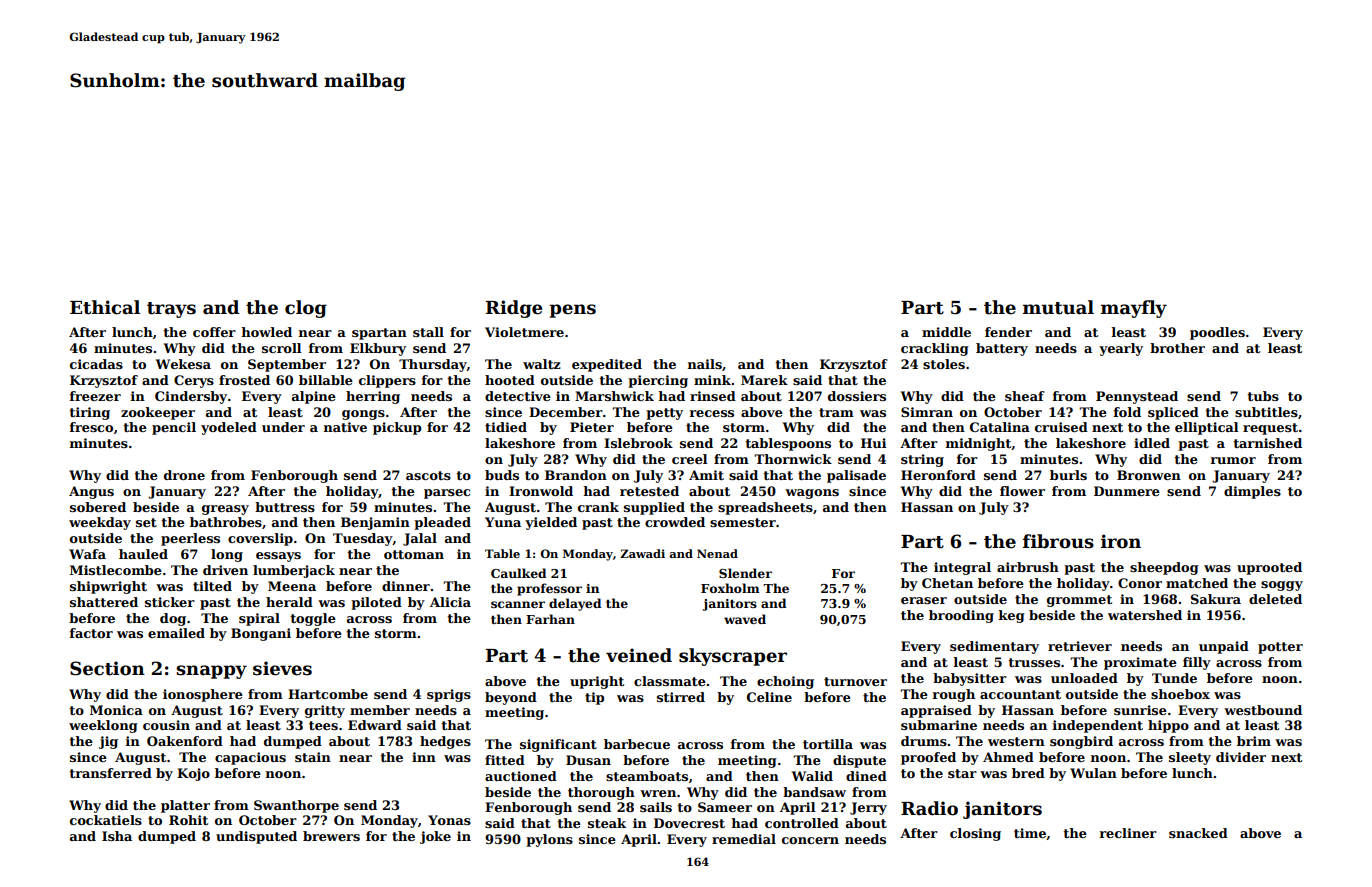 The image size is (1372, 887). What do you see at coordinates (733, 657) in the document?
I see `skyscraper` at bounding box center [733, 657].
